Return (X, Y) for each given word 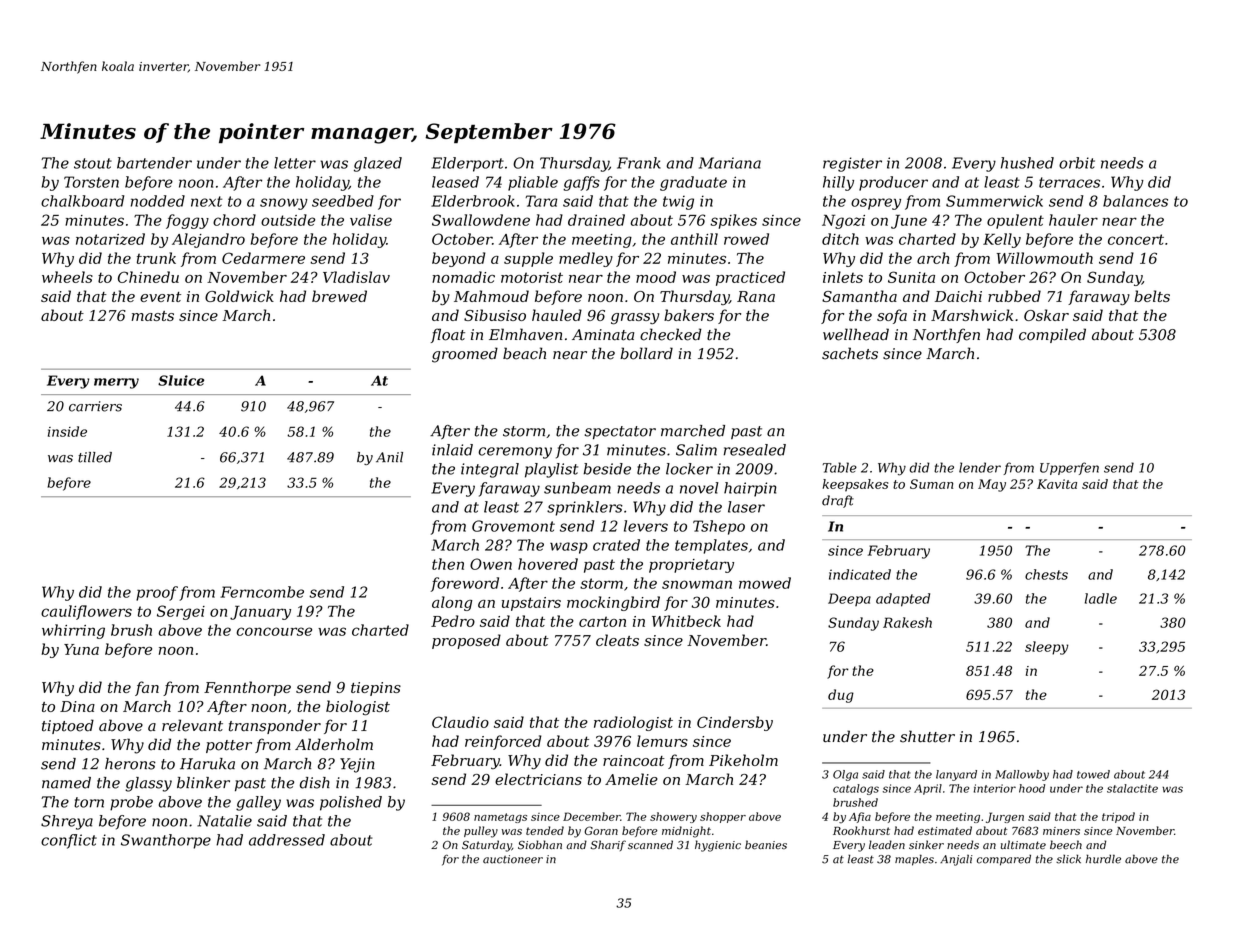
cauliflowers (86, 612)
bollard (646, 353)
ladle (1101, 598)
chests (1046, 574)
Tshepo (719, 527)
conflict (69, 841)
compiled (1052, 335)
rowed (746, 239)
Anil (389, 457)
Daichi (958, 296)
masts (153, 316)
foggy (187, 221)
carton (602, 621)
